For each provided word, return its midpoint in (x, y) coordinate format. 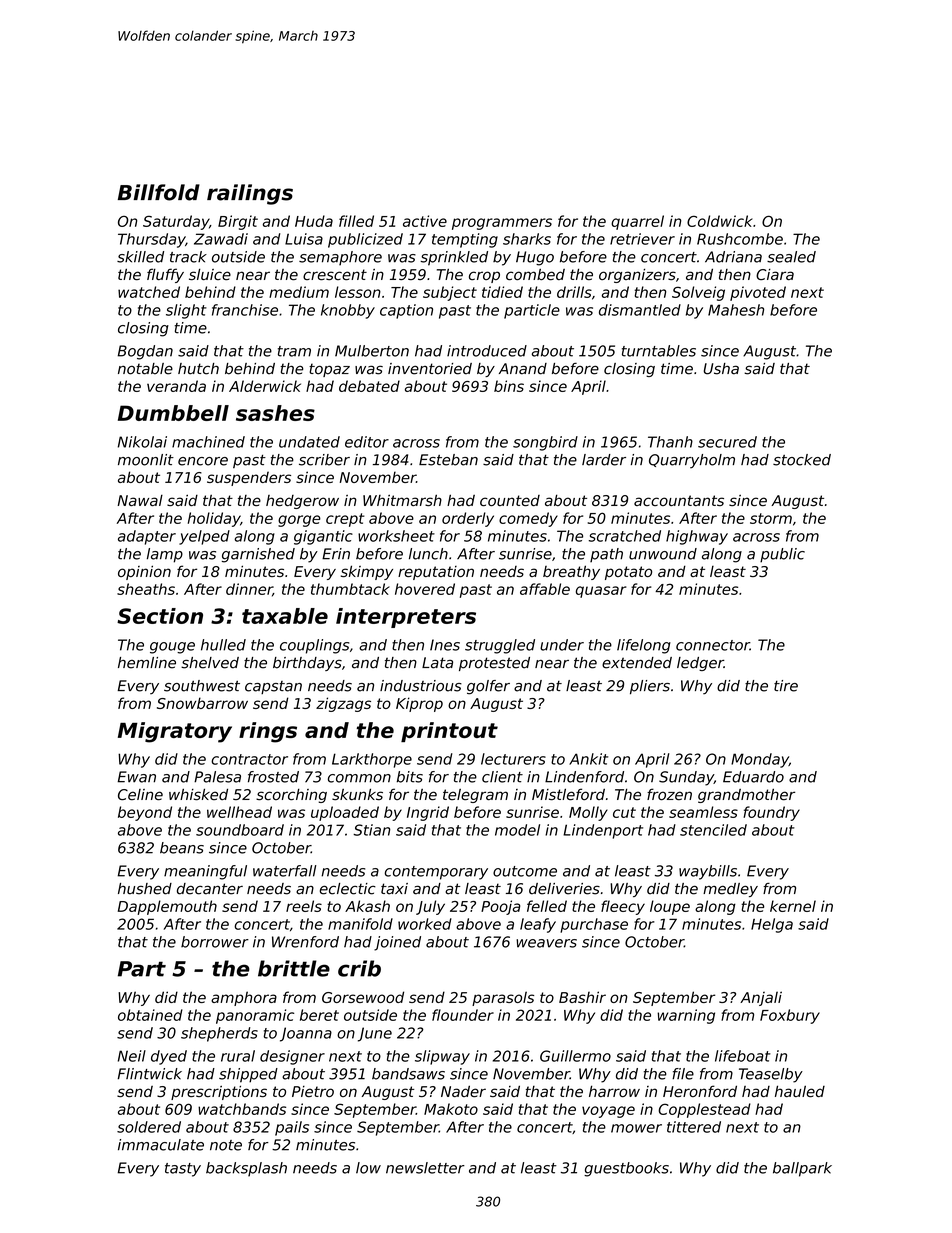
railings (250, 194)
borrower (215, 942)
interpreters (406, 618)
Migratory (175, 732)
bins (509, 386)
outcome (525, 871)
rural (238, 1056)
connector (713, 645)
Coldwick (720, 221)
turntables (659, 351)
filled (356, 221)
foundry (771, 813)
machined (208, 442)
